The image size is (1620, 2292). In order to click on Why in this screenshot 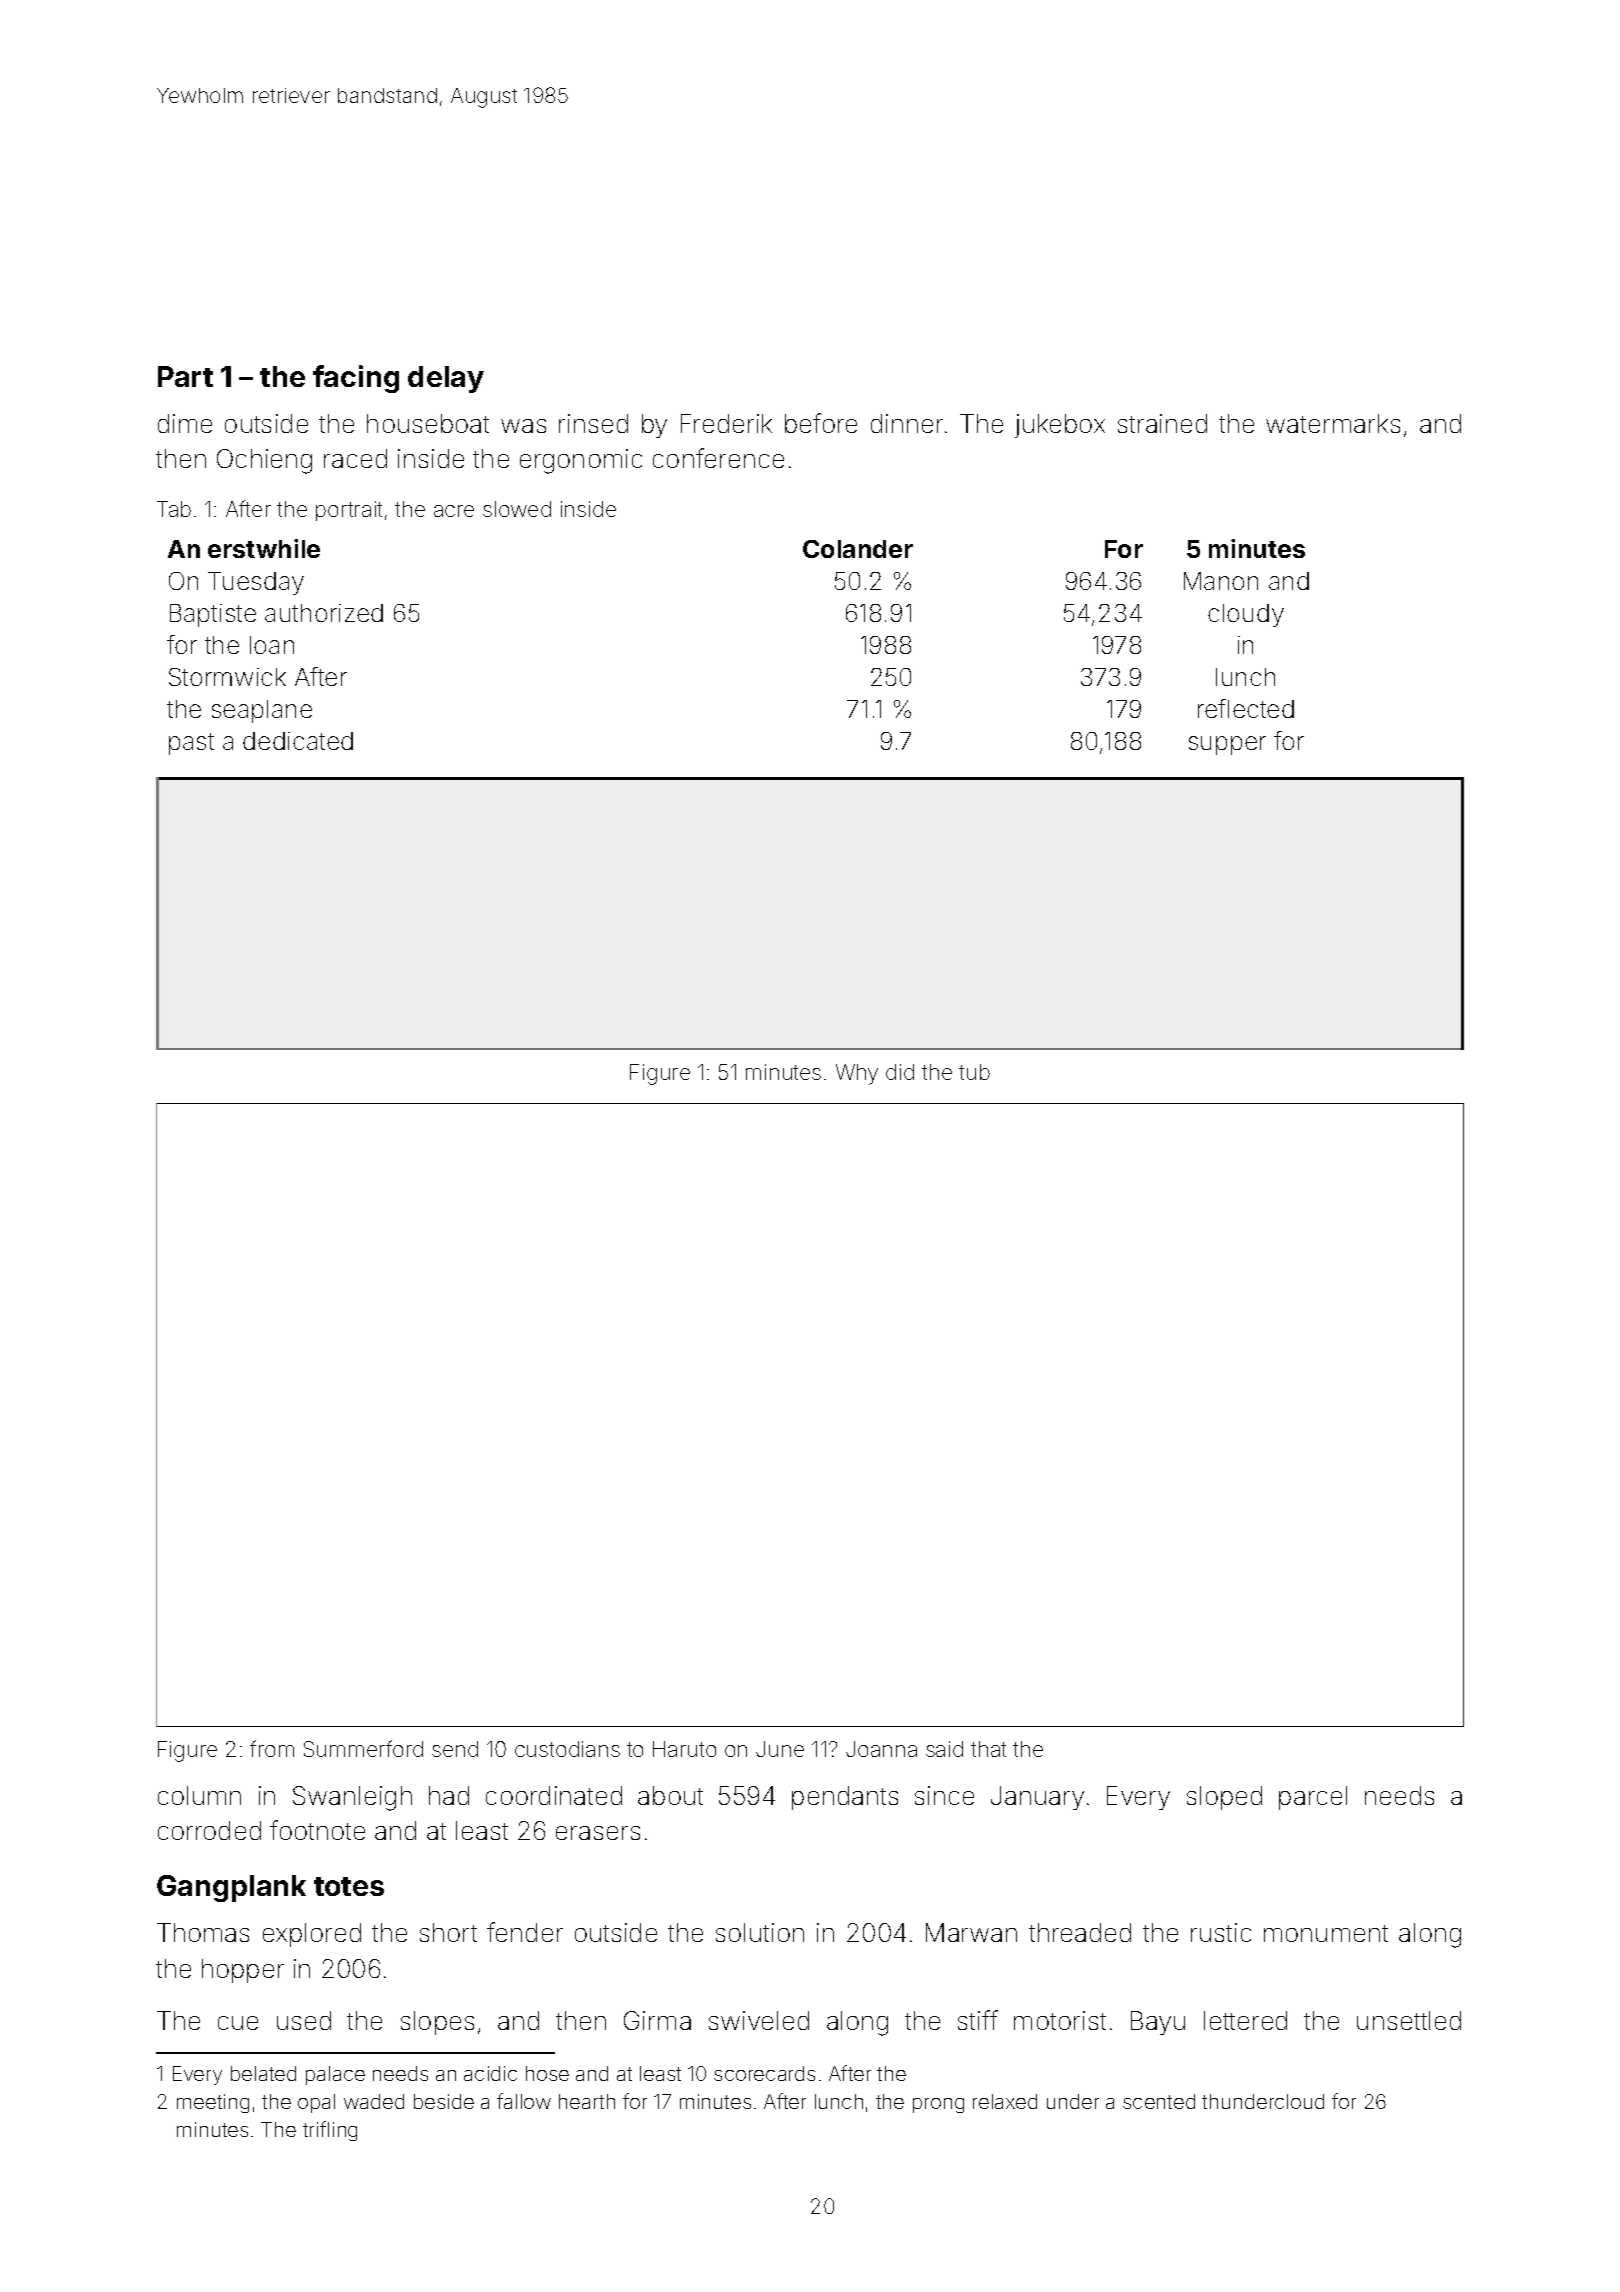, I will do `click(857, 1074)`.
